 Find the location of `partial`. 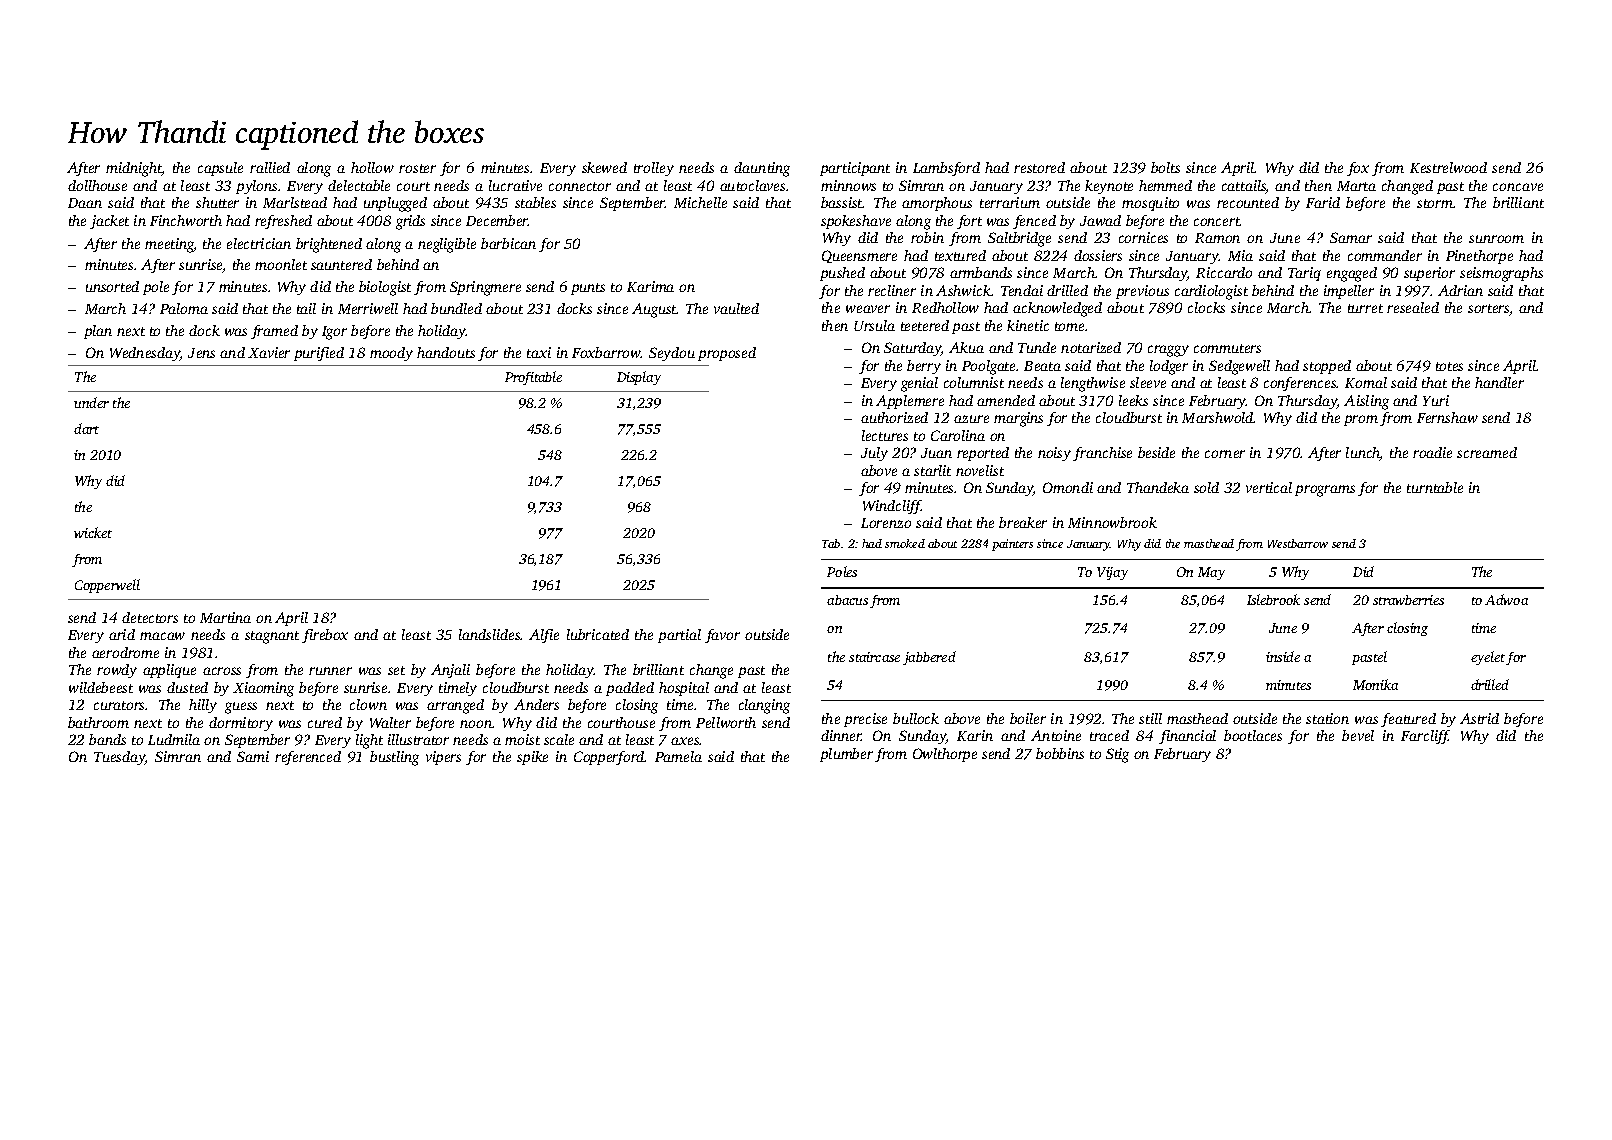

partial is located at coordinates (679, 636).
